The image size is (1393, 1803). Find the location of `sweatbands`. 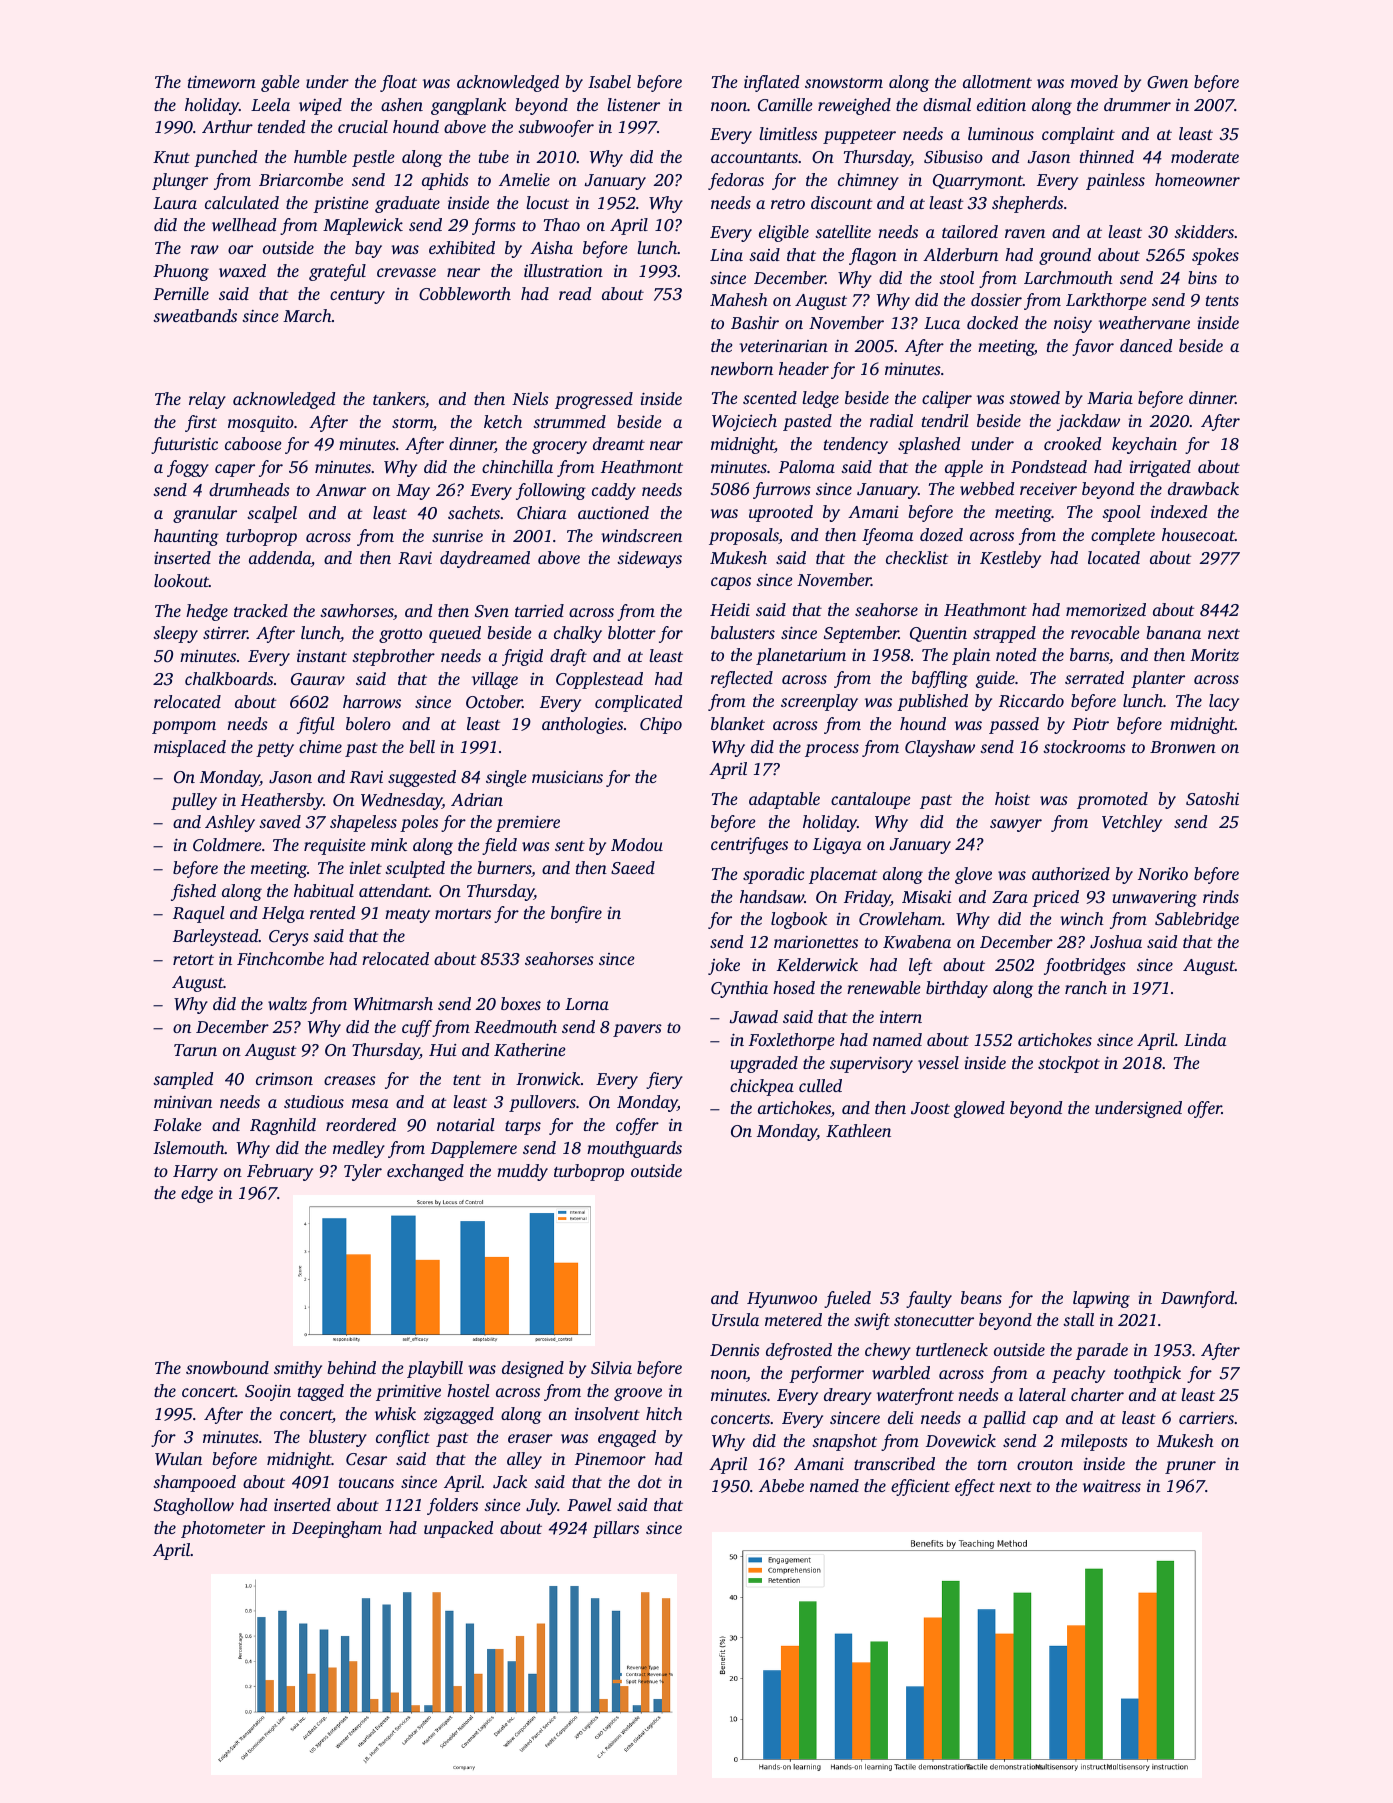

sweatbands is located at coordinates (195, 315).
